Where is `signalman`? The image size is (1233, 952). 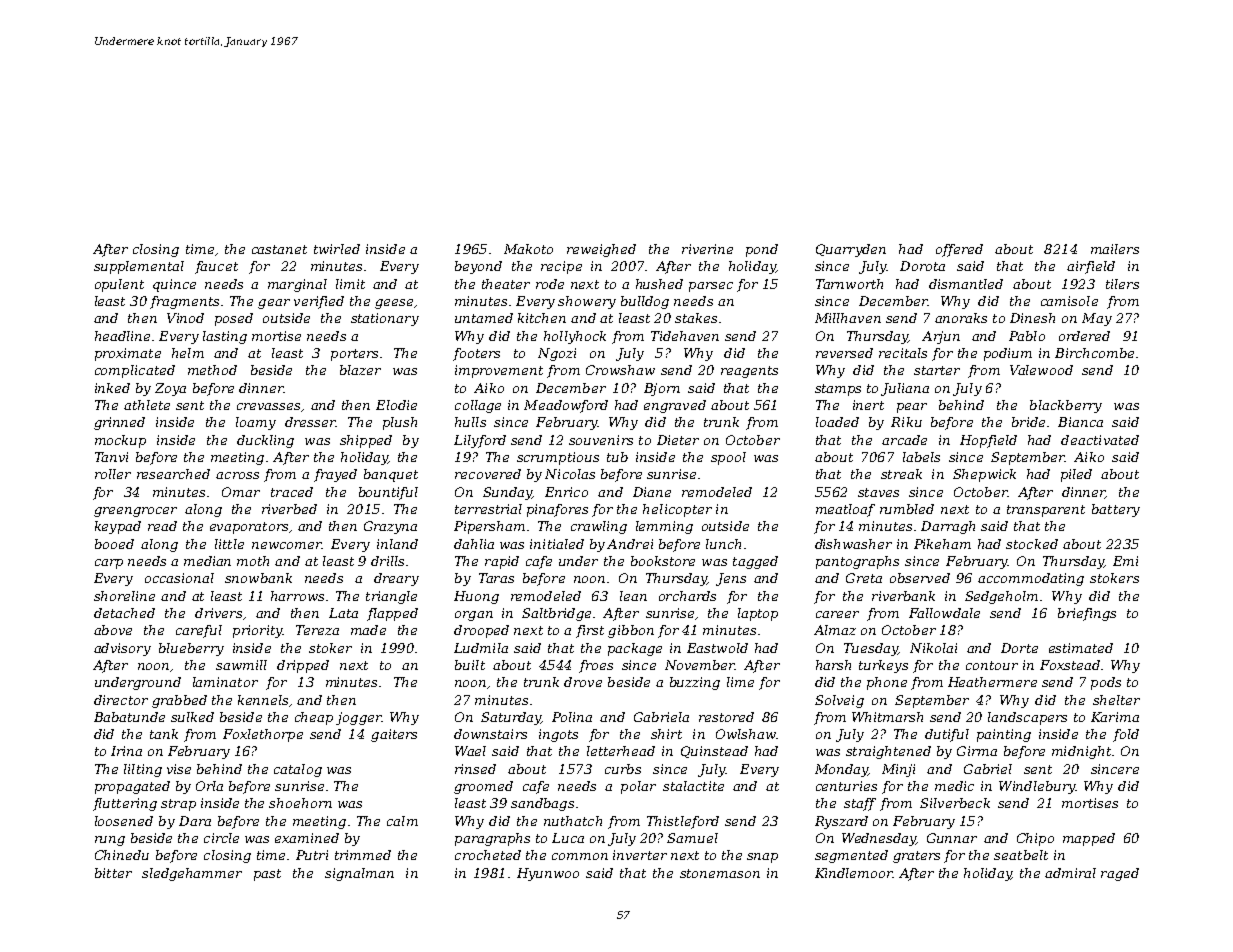
signalman is located at coordinates (359, 874).
